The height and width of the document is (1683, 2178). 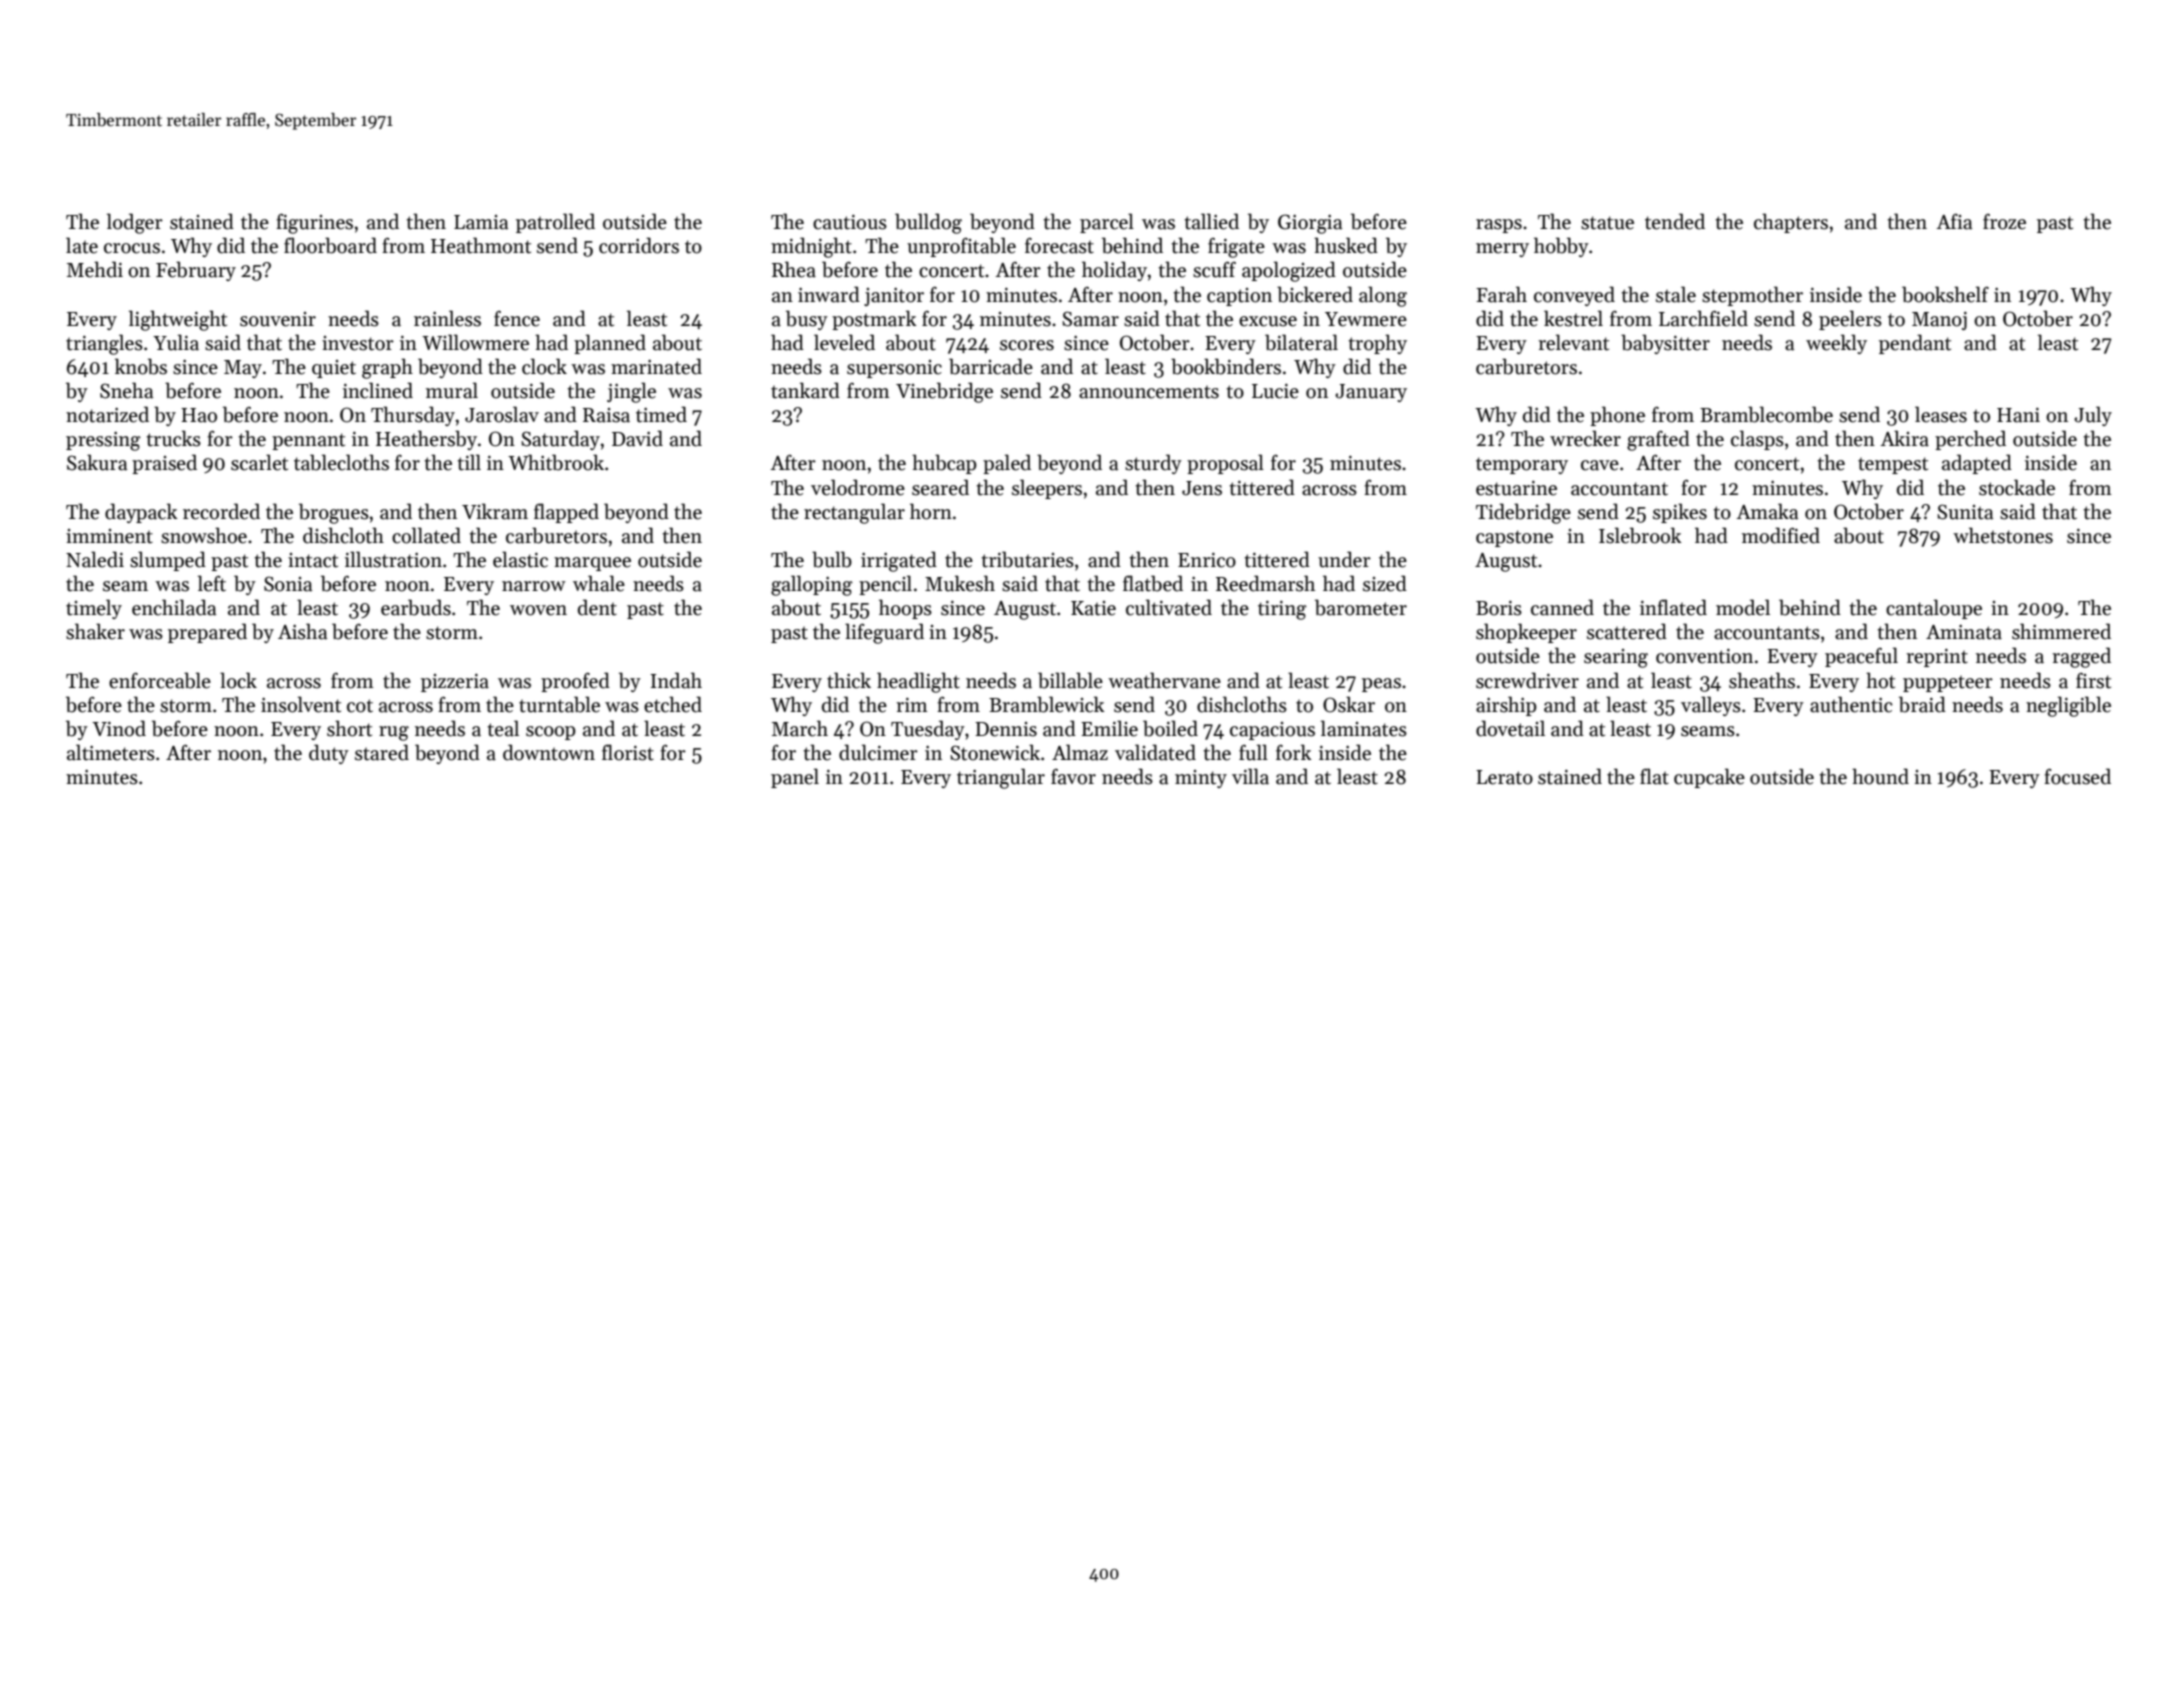 What do you see at coordinates (944, 392) in the document?
I see `Vinebridge` at bounding box center [944, 392].
